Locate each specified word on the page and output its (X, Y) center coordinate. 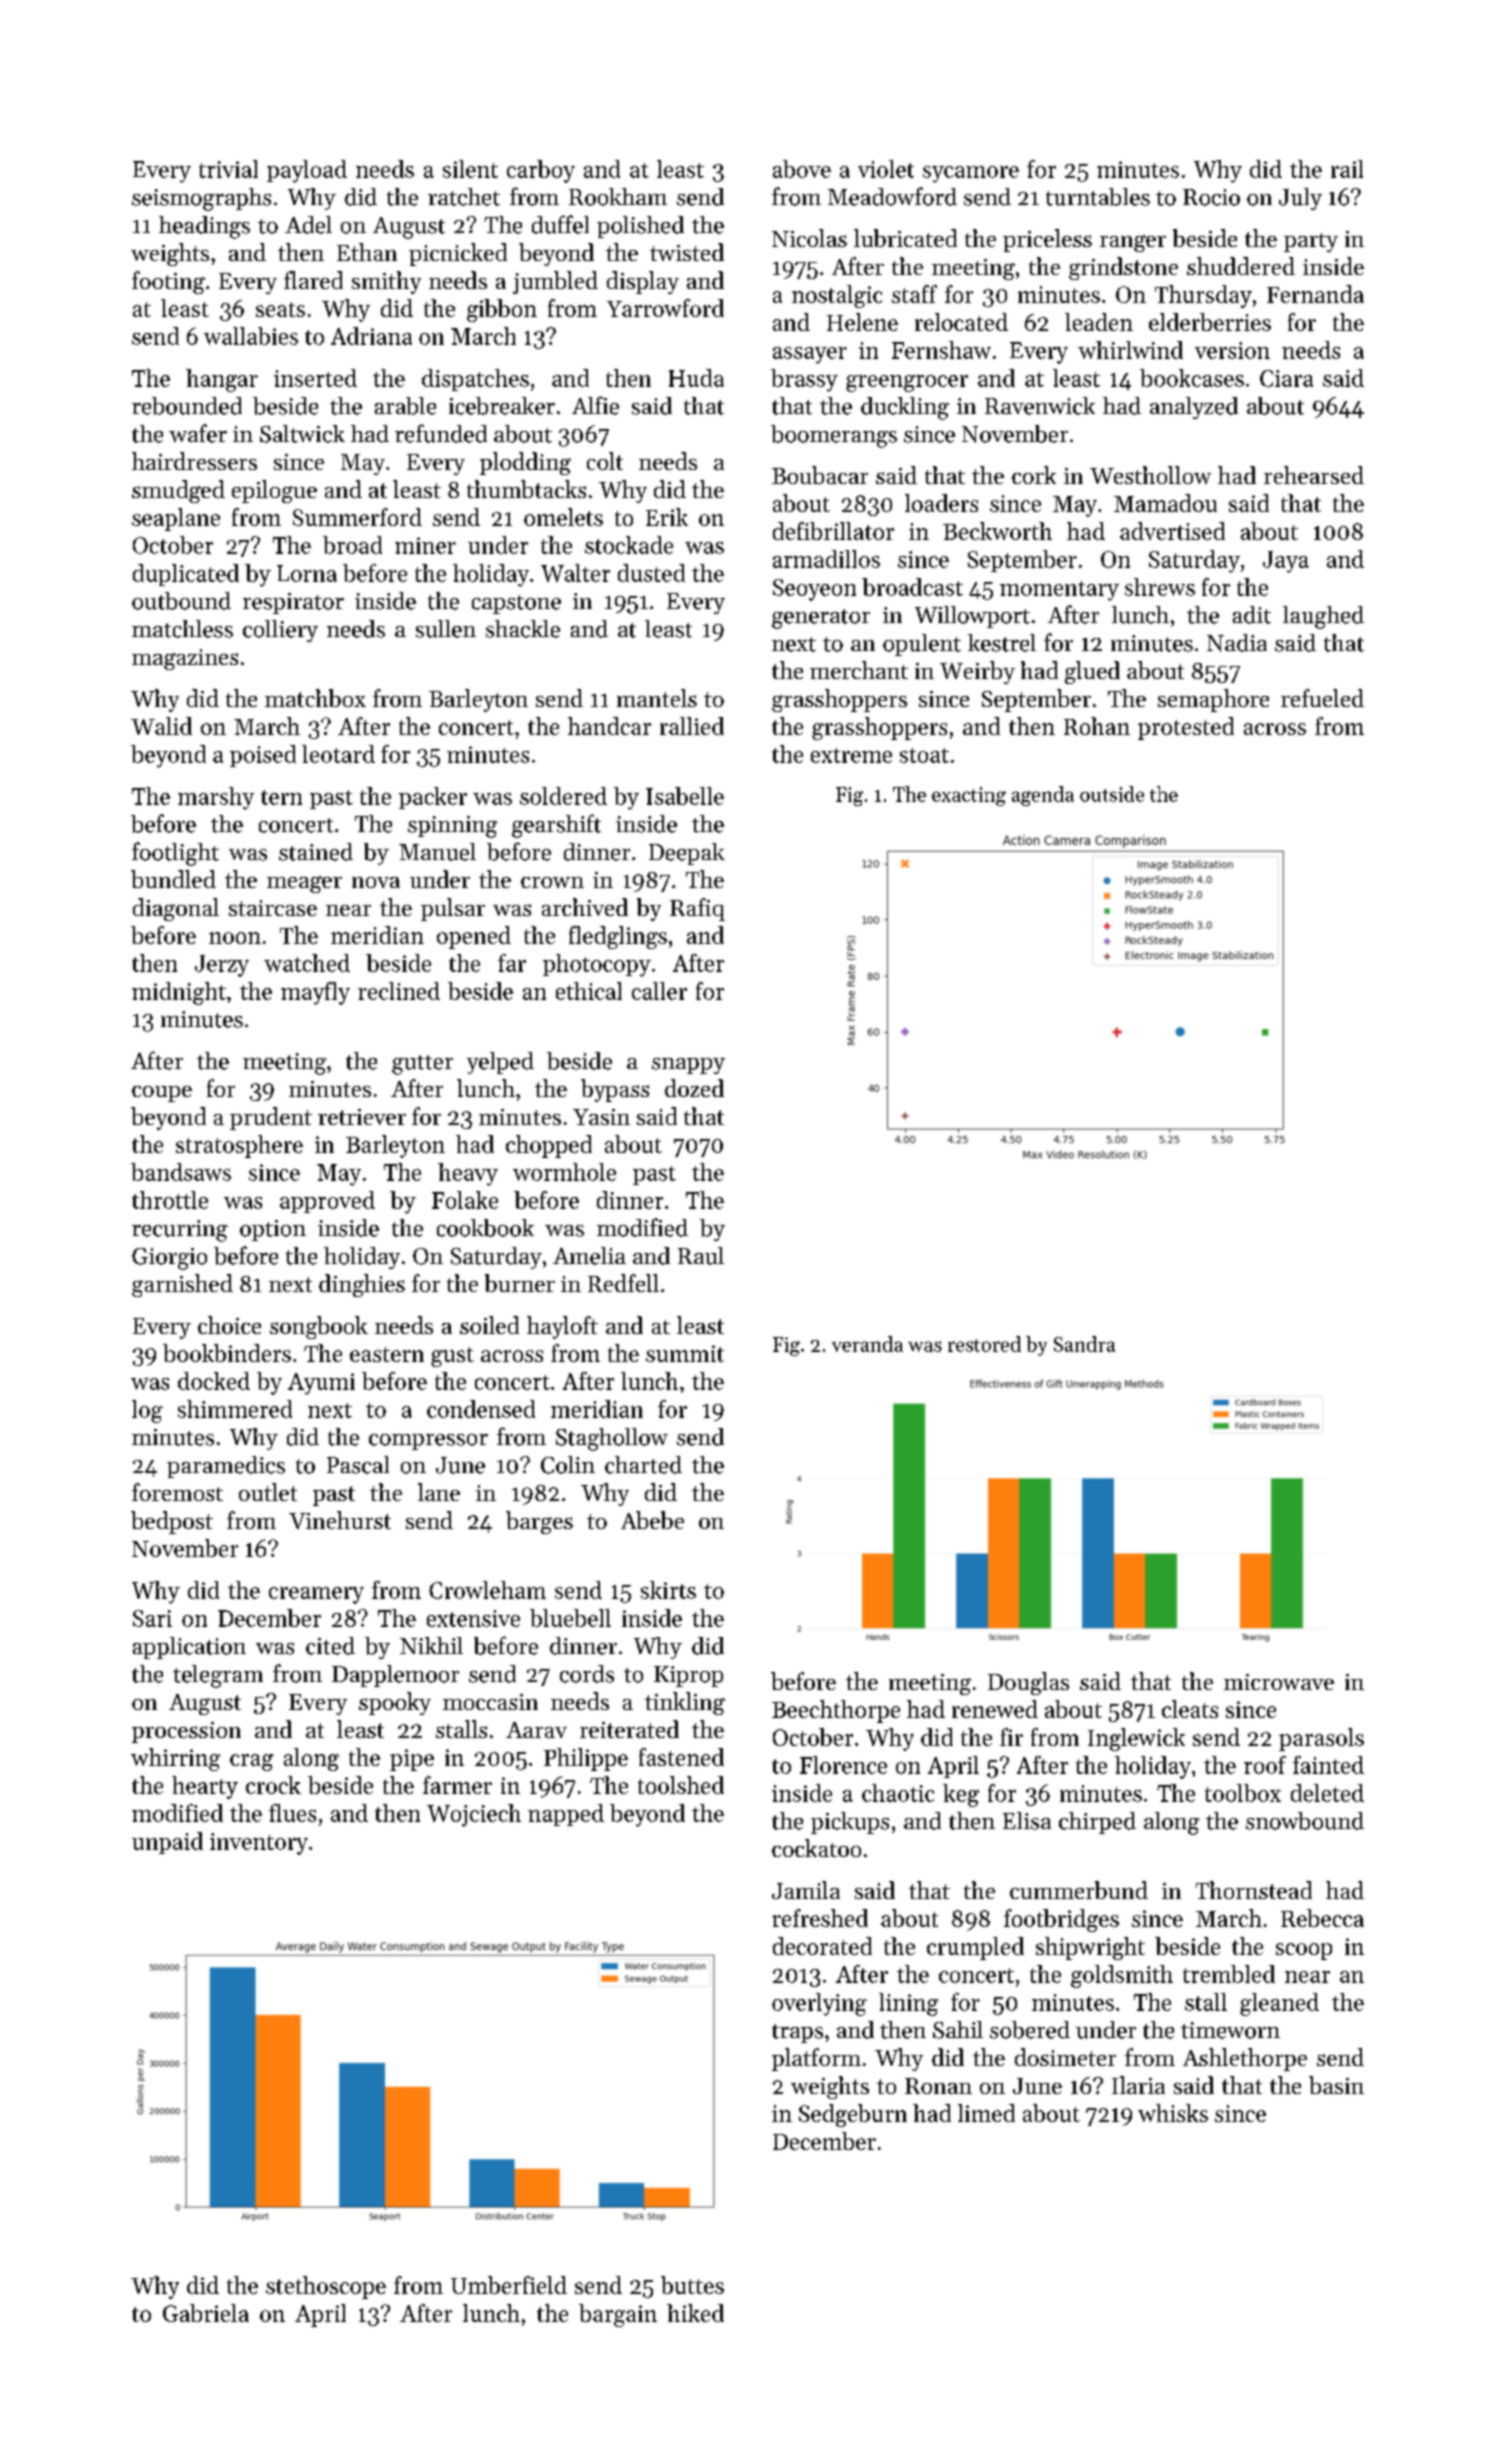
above (802, 169)
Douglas (1028, 1683)
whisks (1173, 2113)
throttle (170, 1200)
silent (470, 169)
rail (1347, 169)
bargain (618, 2315)
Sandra (1084, 1344)
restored (984, 1344)
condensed (481, 1409)
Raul (701, 1256)
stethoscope (326, 2287)
